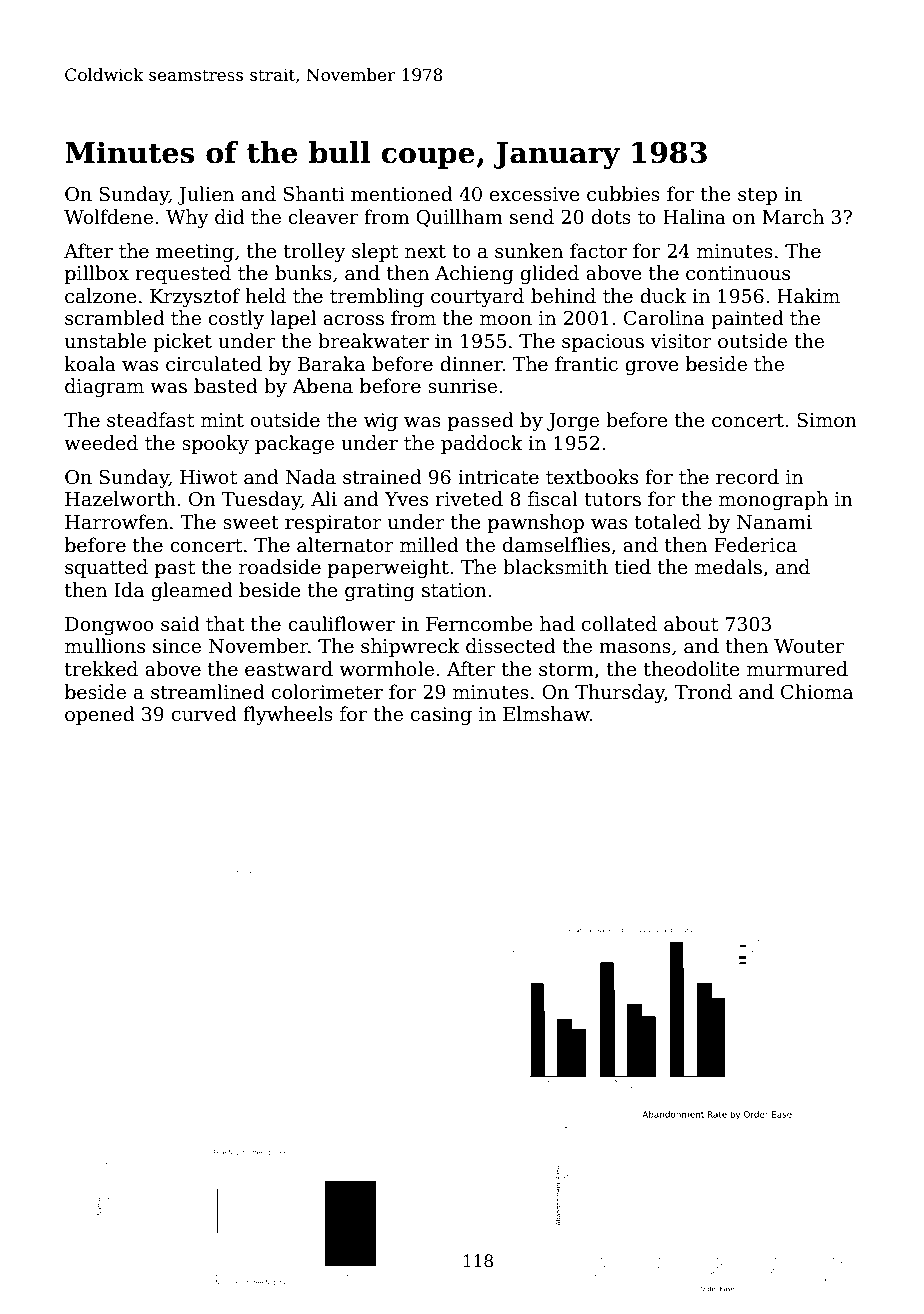  I want to click on cubbies, so click(623, 194).
